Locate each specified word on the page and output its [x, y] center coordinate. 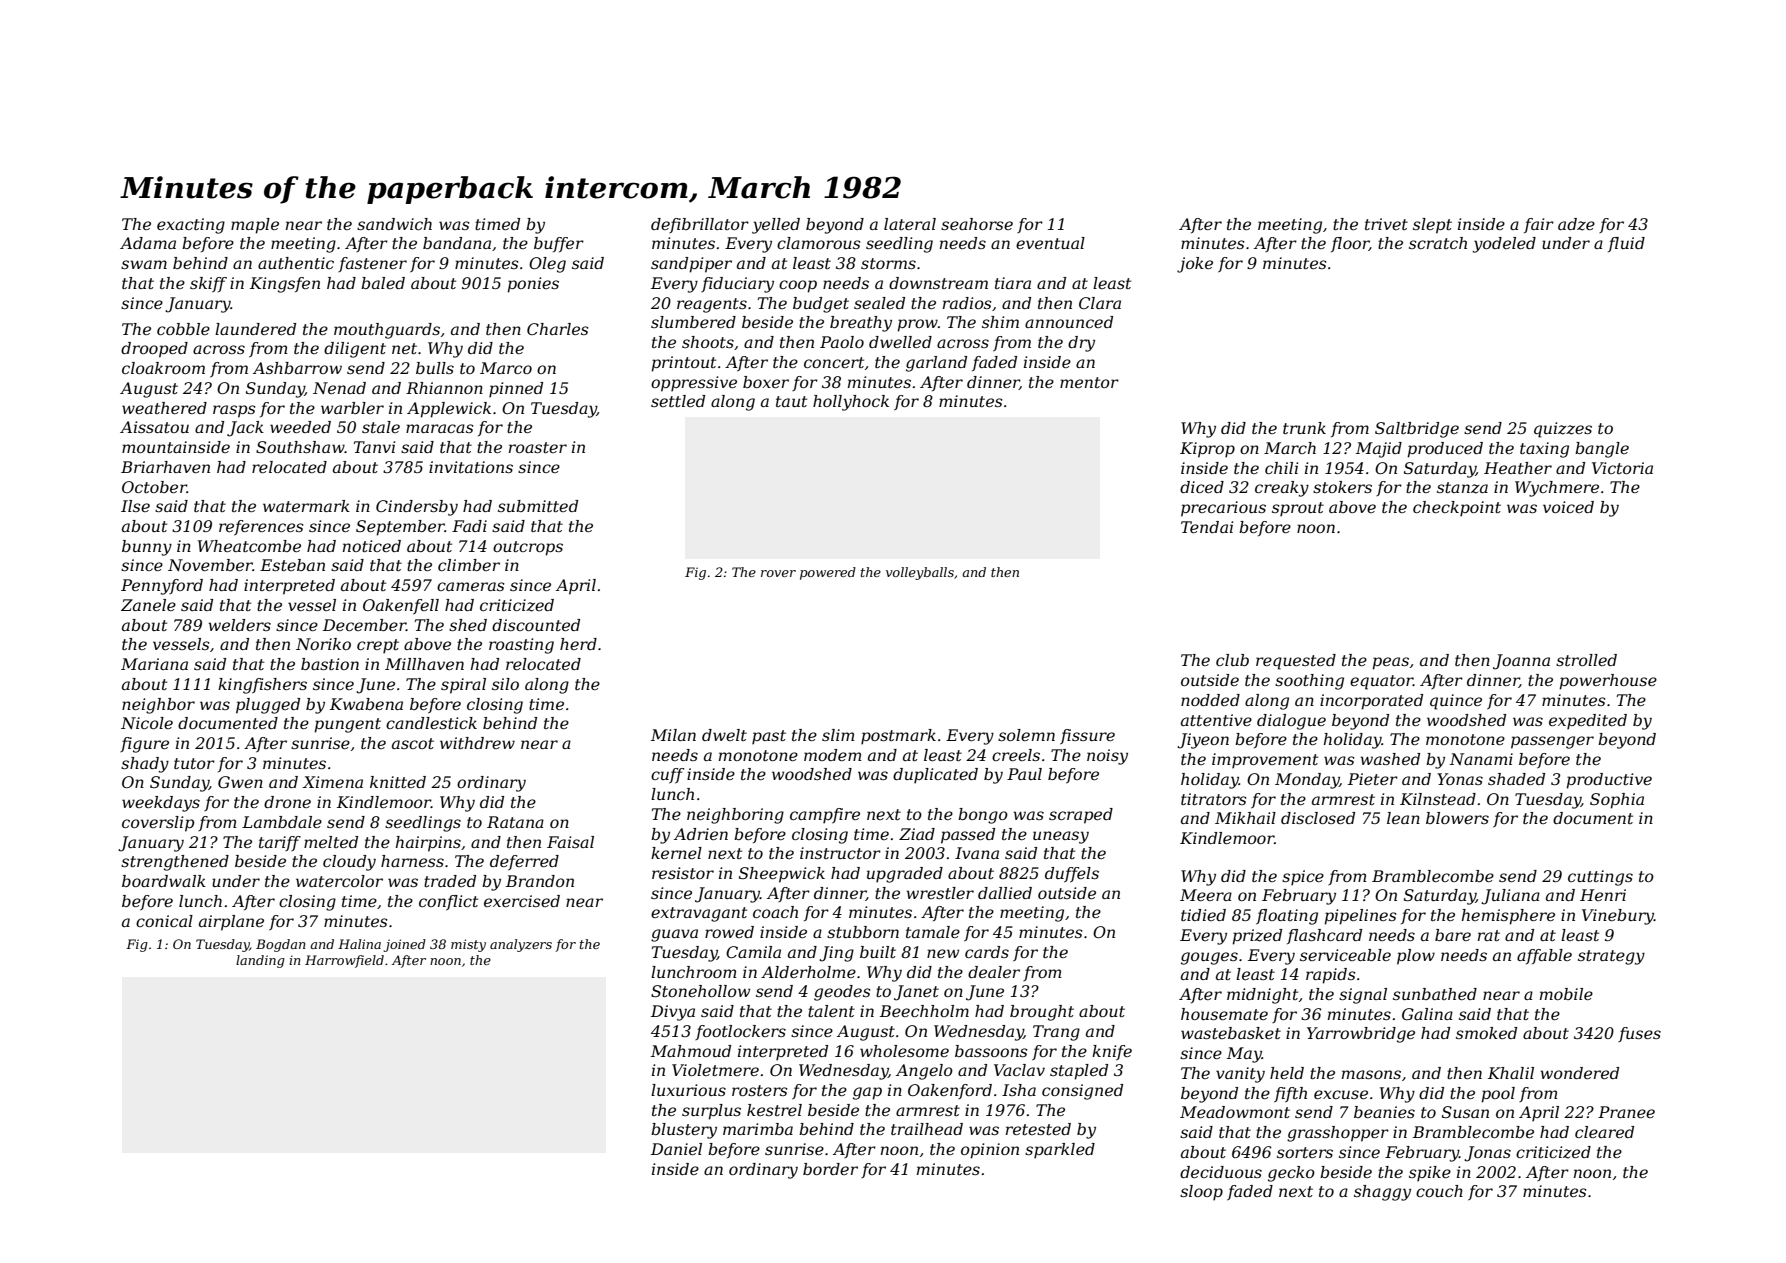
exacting [191, 226]
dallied [1005, 893]
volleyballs [920, 573]
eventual [1050, 243]
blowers [1457, 818]
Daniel [676, 1149]
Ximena [332, 782]
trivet [1386, 224]
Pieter [1373, 779]
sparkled [1060, 1151]
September [400, 528]
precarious [1223, 509]
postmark [898, 737]
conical [164, 921]
